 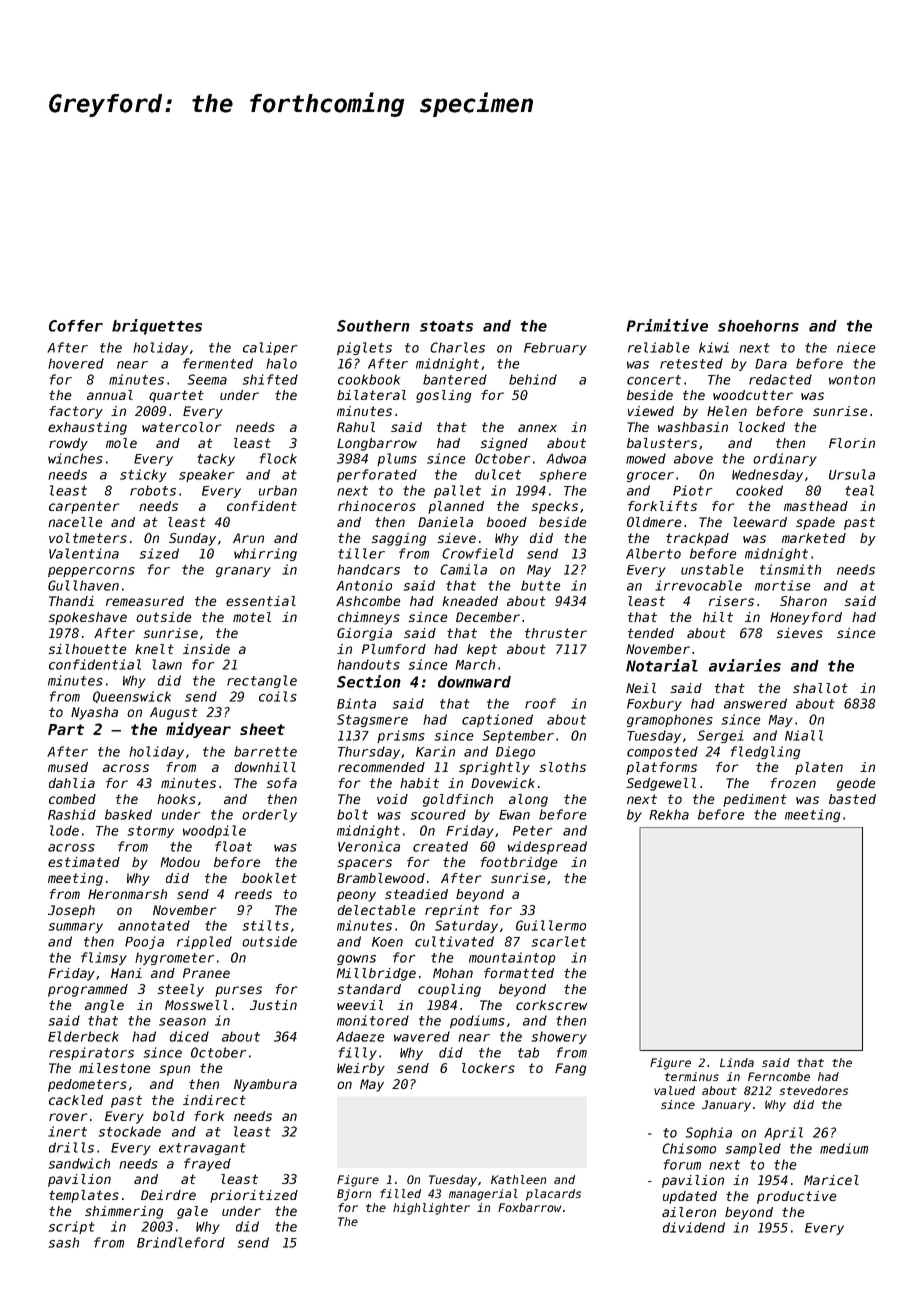 I want to click on rippled, so click(x=204, y=942).
